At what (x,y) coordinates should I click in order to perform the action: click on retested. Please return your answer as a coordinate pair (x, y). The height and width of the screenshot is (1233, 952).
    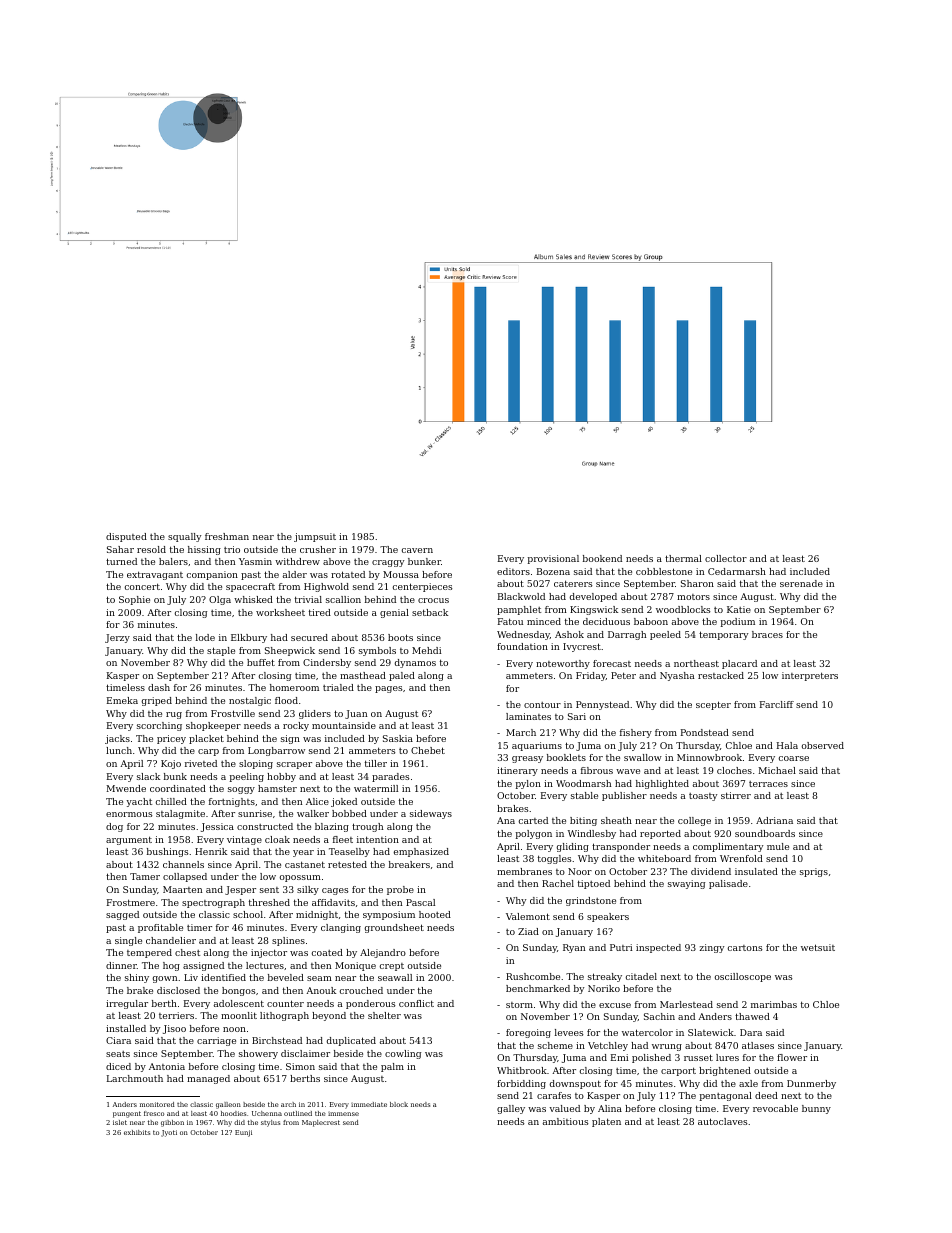
    Looking at the image, I should click on (347, 864).
